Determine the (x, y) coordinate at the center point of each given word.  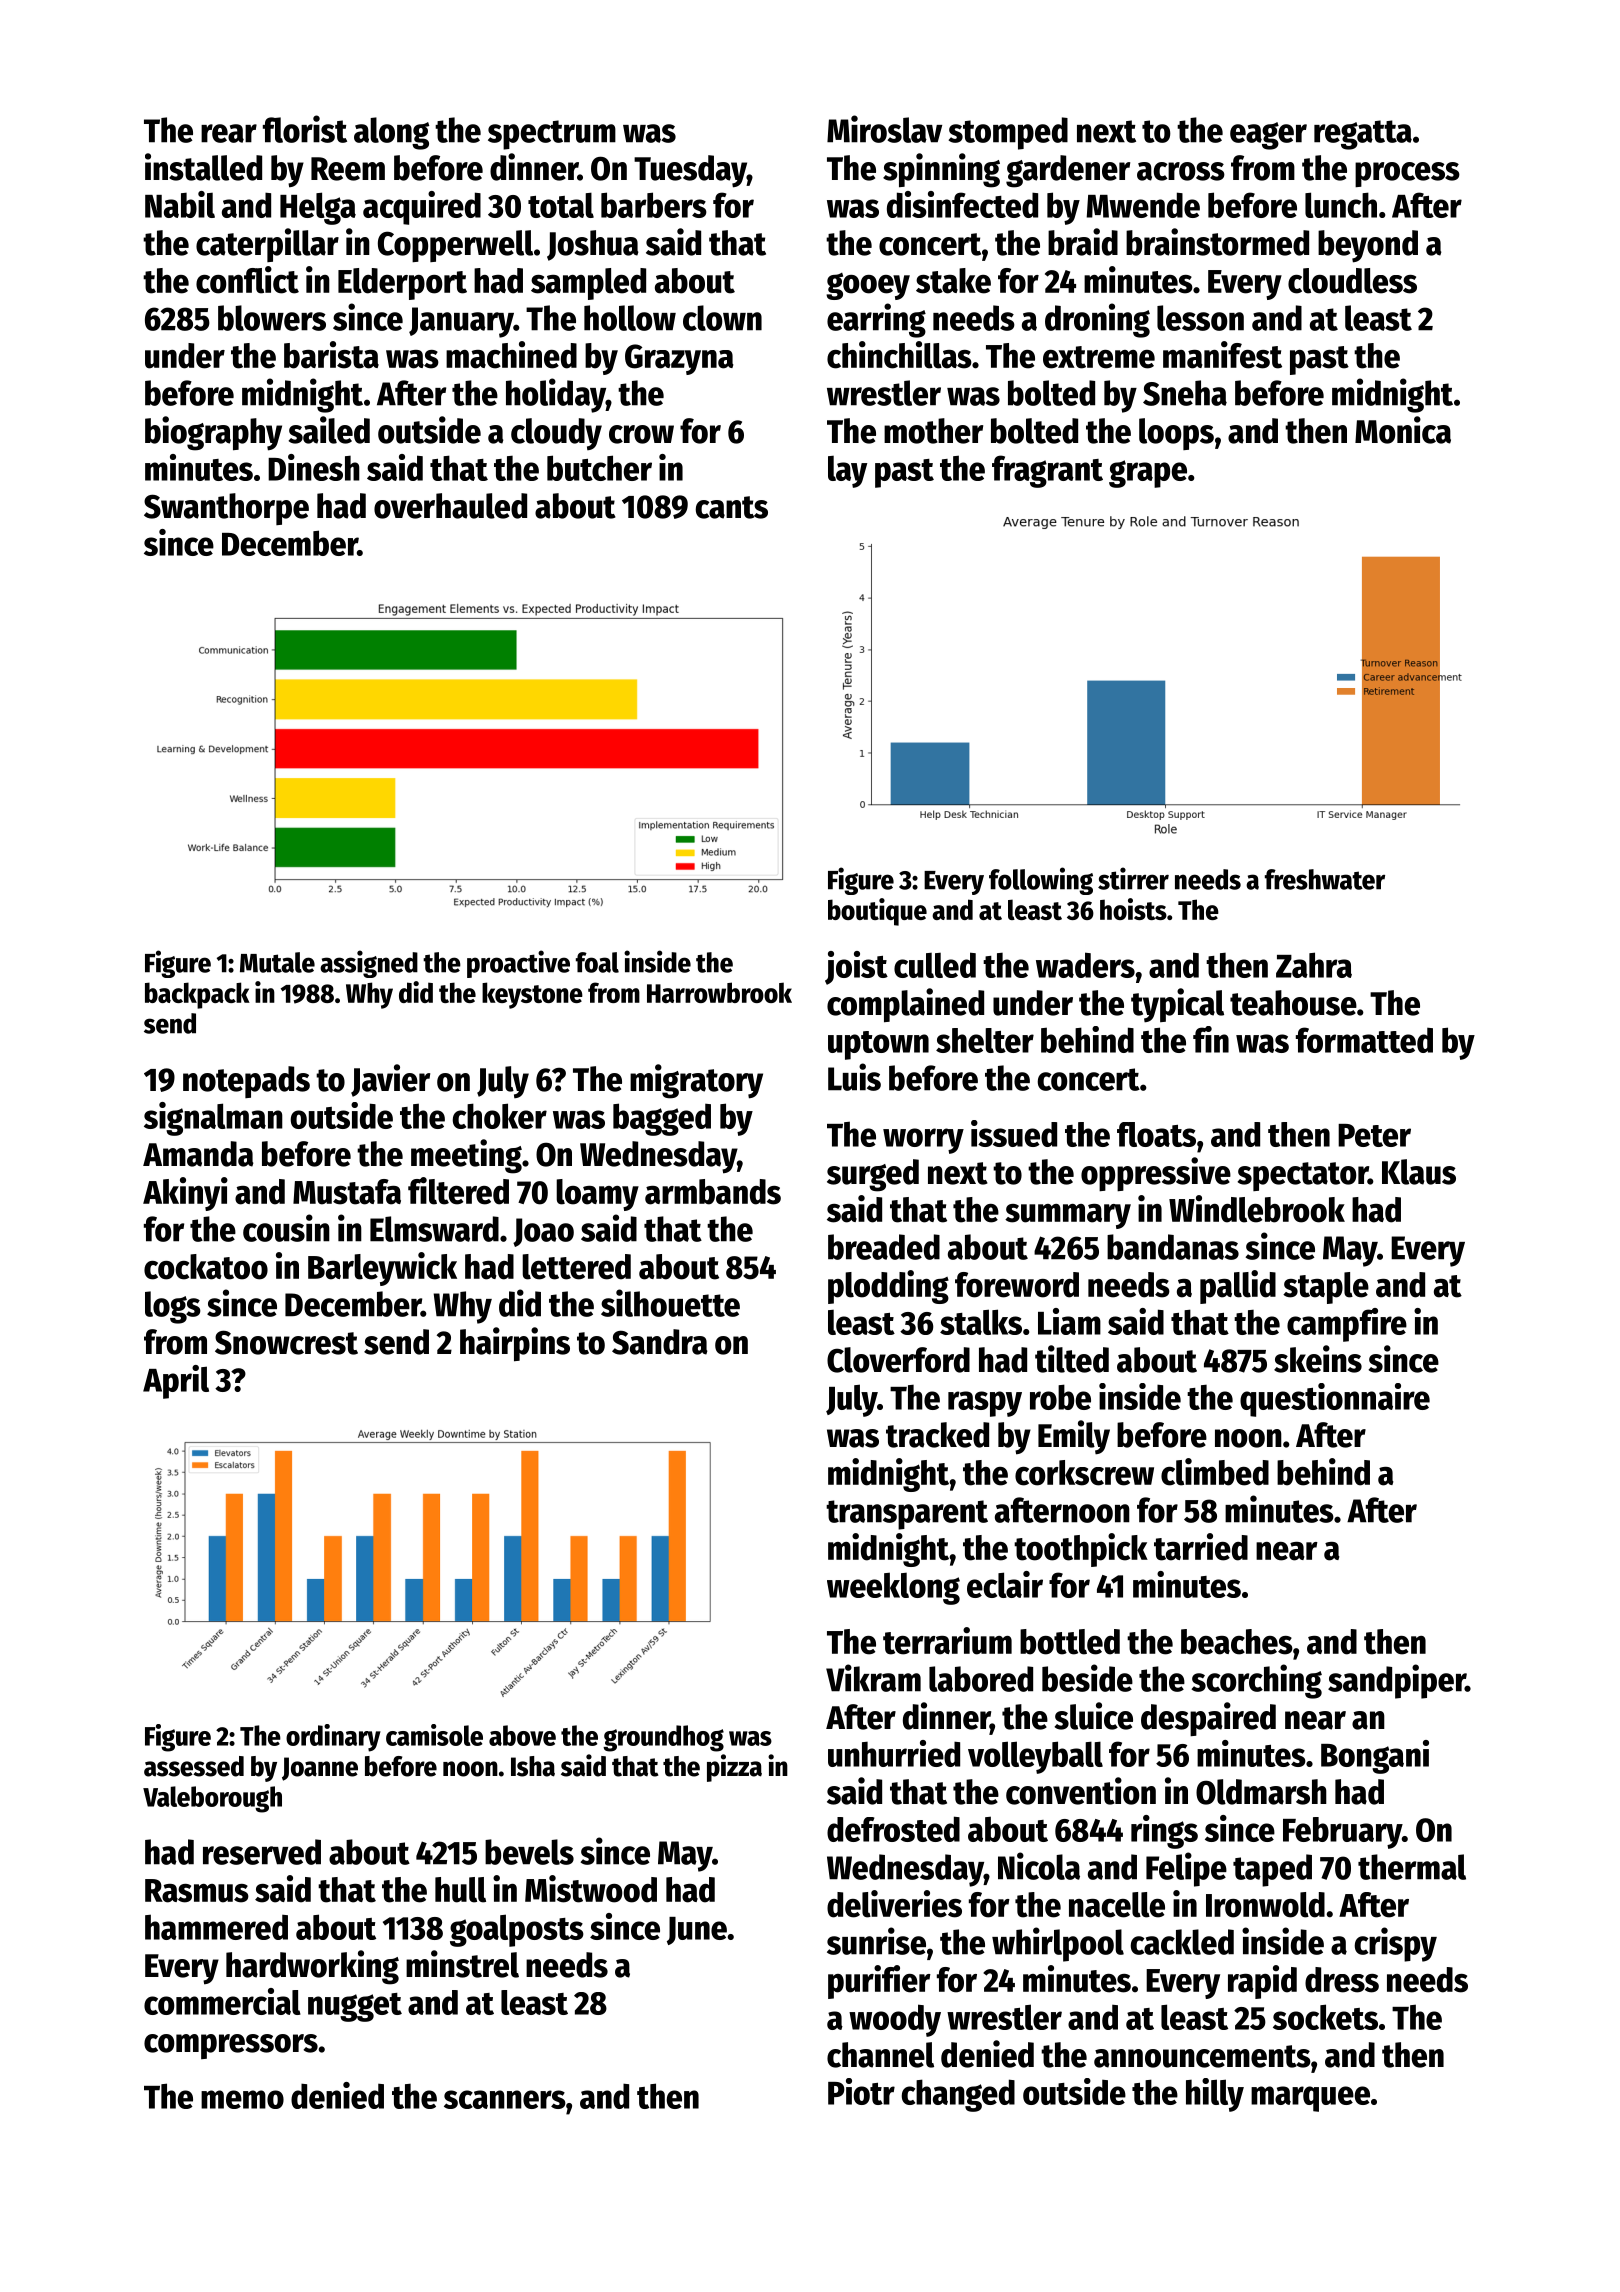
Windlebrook (1257, 1209)
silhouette (670, 1303)
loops (1176, 434)
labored (981, 1679)
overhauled (450, 506)
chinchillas (899, 355)
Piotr (861, 2091)
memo (242, 2099)
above (522, 1735)
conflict (247, 280)
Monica (1403, 430)
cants (731, 507)
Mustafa (347, 1192)
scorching (1256, 1681)
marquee (1310, 2099)
